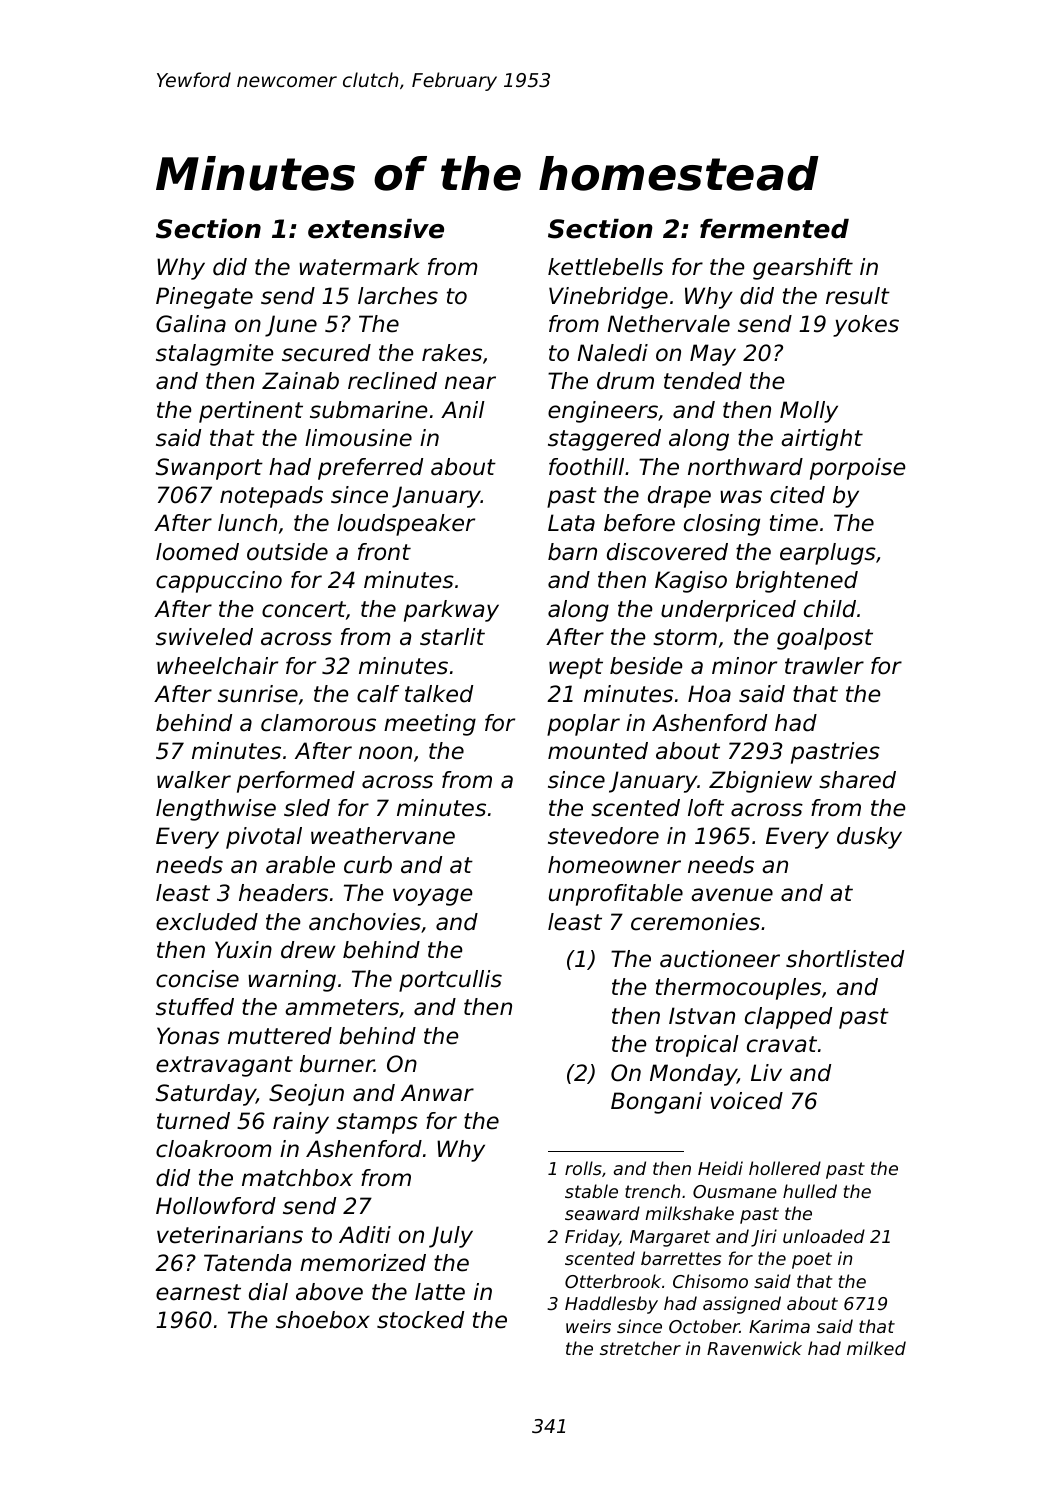 This screenshot has height=1512, width=1064. Describe the element at coordinates (616, 895) in the screenshot. I see `unprofitable` at that location.
